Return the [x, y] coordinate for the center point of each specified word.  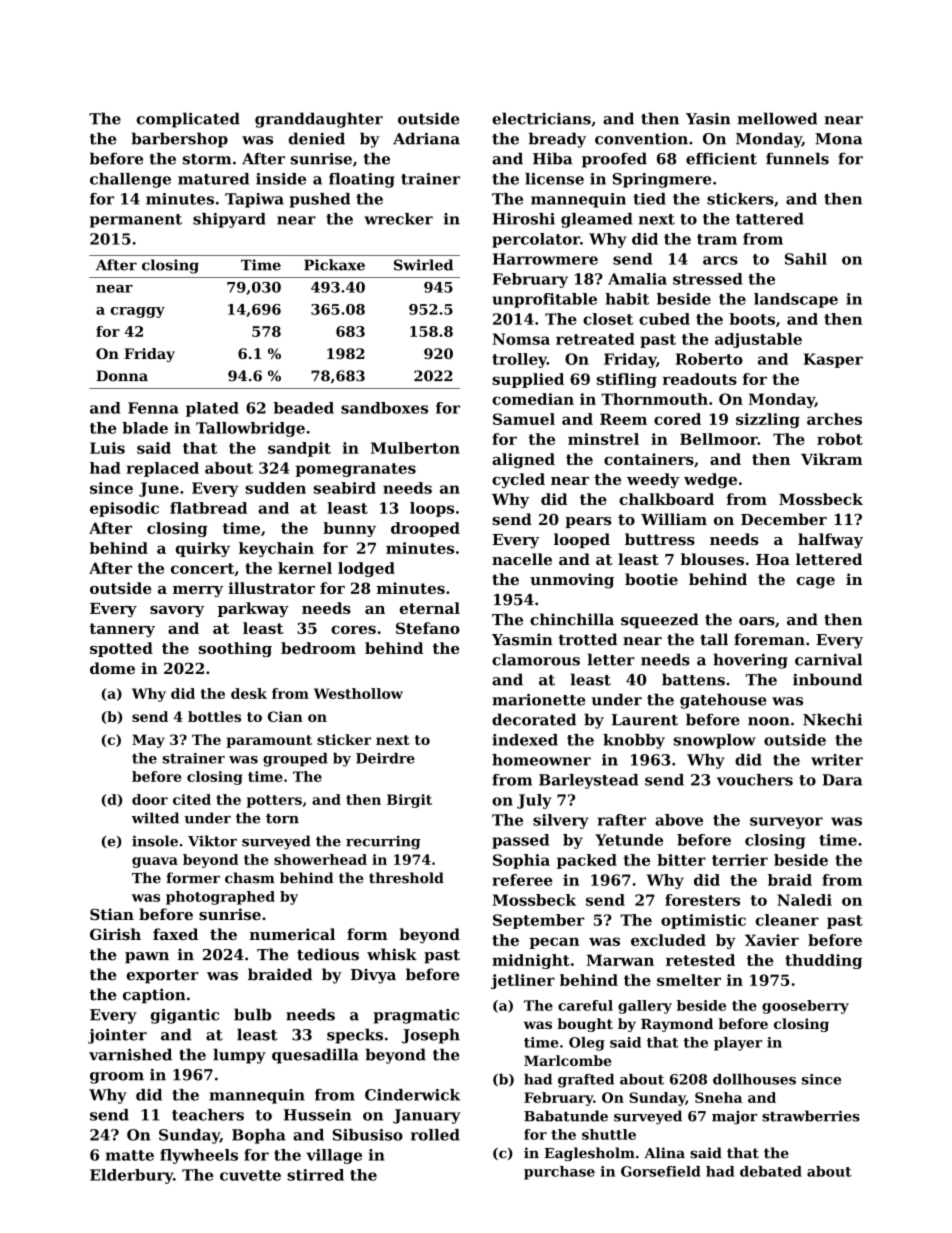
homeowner [541, 760]
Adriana [426, 138]
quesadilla [315, 1056]
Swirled [423, 265]
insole [155, 841]
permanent [136, 221]
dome [112, 668]
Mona [838, 139]
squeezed [660, 621]
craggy [137, 312]
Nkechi [832, 719]
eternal [430, 608]
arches [834, 419]
